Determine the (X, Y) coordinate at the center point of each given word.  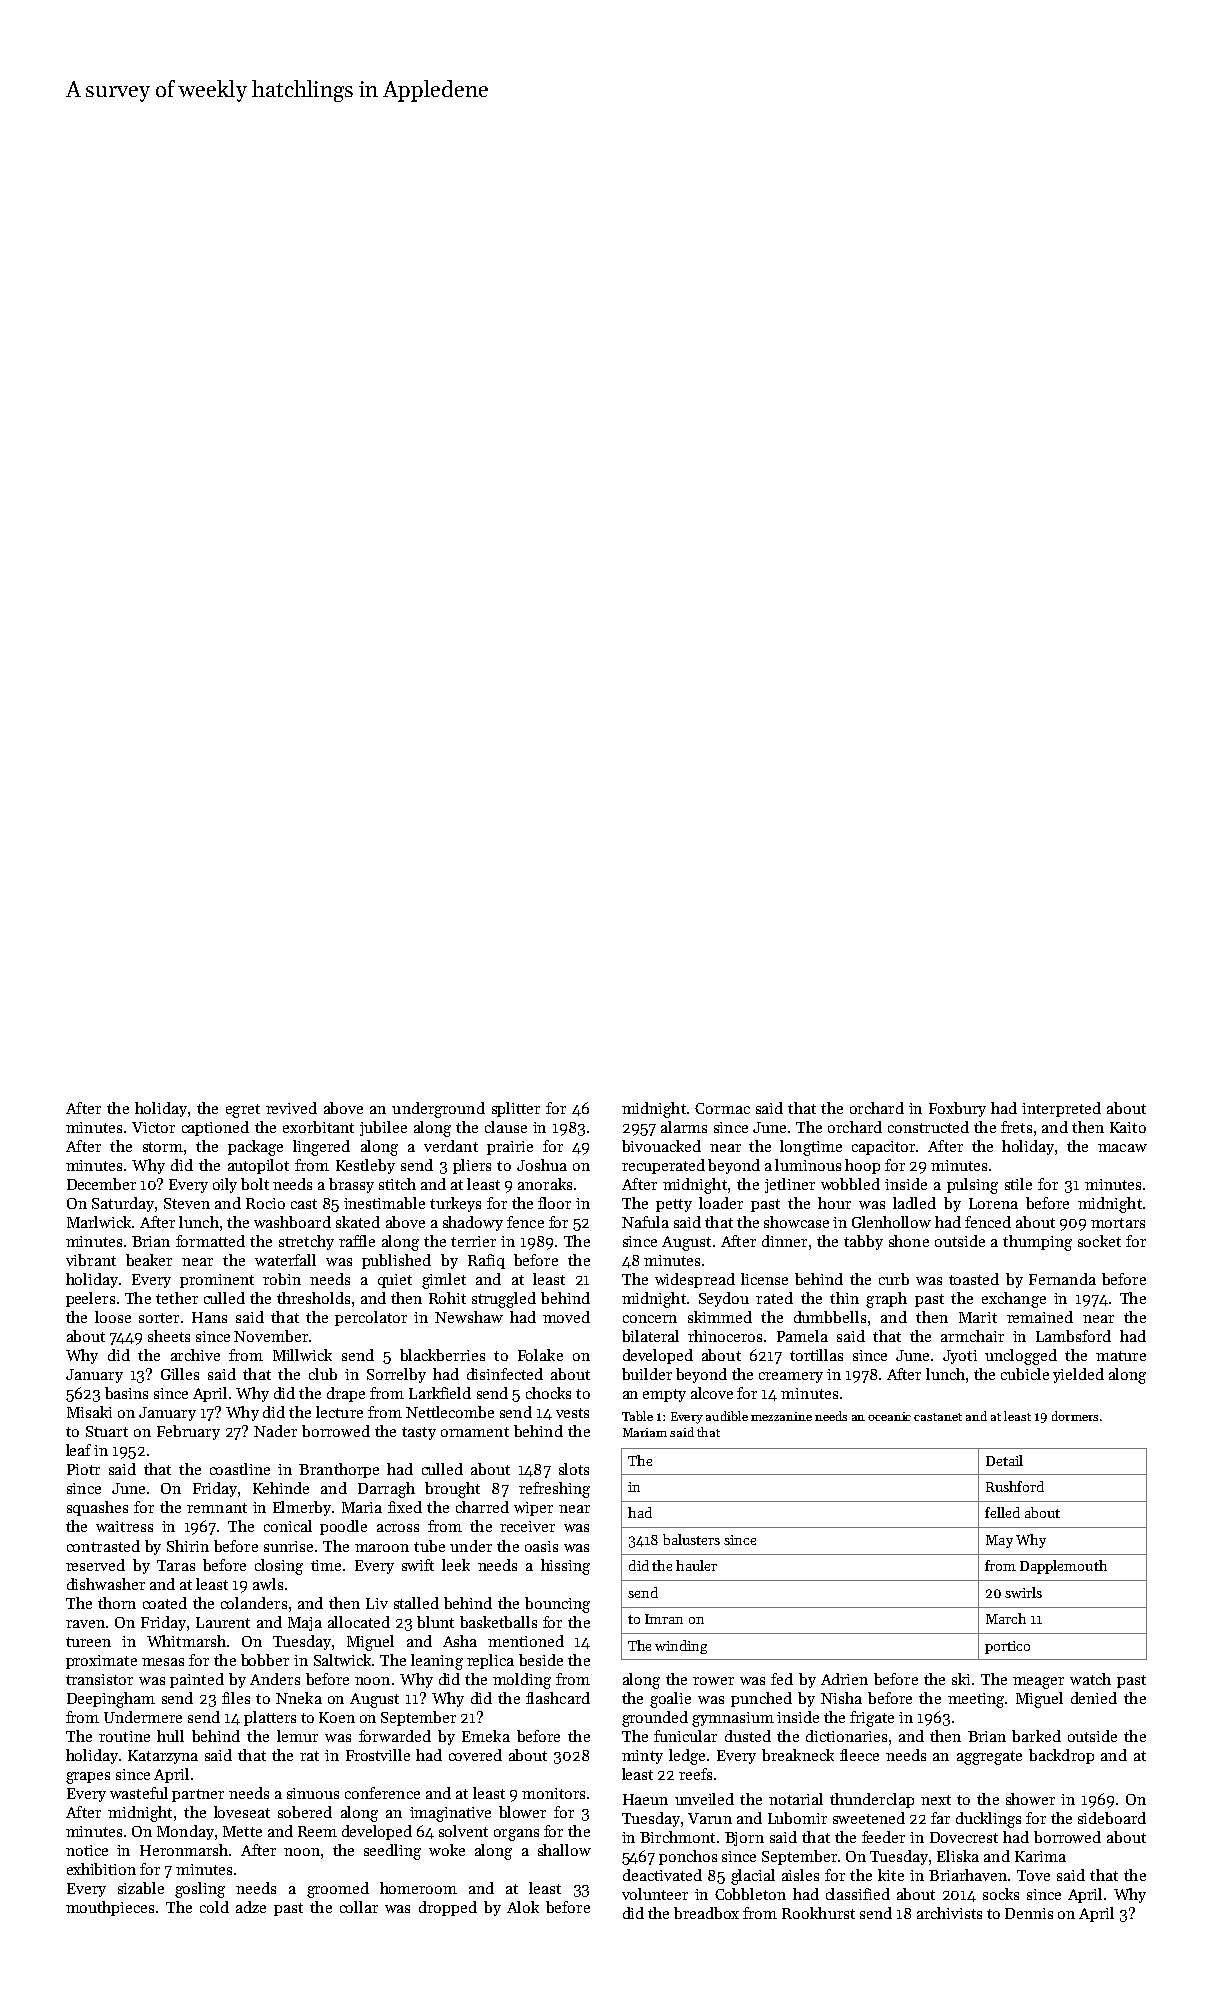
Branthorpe (339, 1470)
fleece (859, 1755)
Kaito (1128, 1127)
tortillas (816, 1355)
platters (270, 1718)
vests (572, 1413)
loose (113, 1317)
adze (251, 1907)
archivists (949, 1913)
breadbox (706, 1913)
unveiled (704, 1799)
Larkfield (440, 1393)
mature (1121, 1356)
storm (163, 1147)
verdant (451, 1146)
